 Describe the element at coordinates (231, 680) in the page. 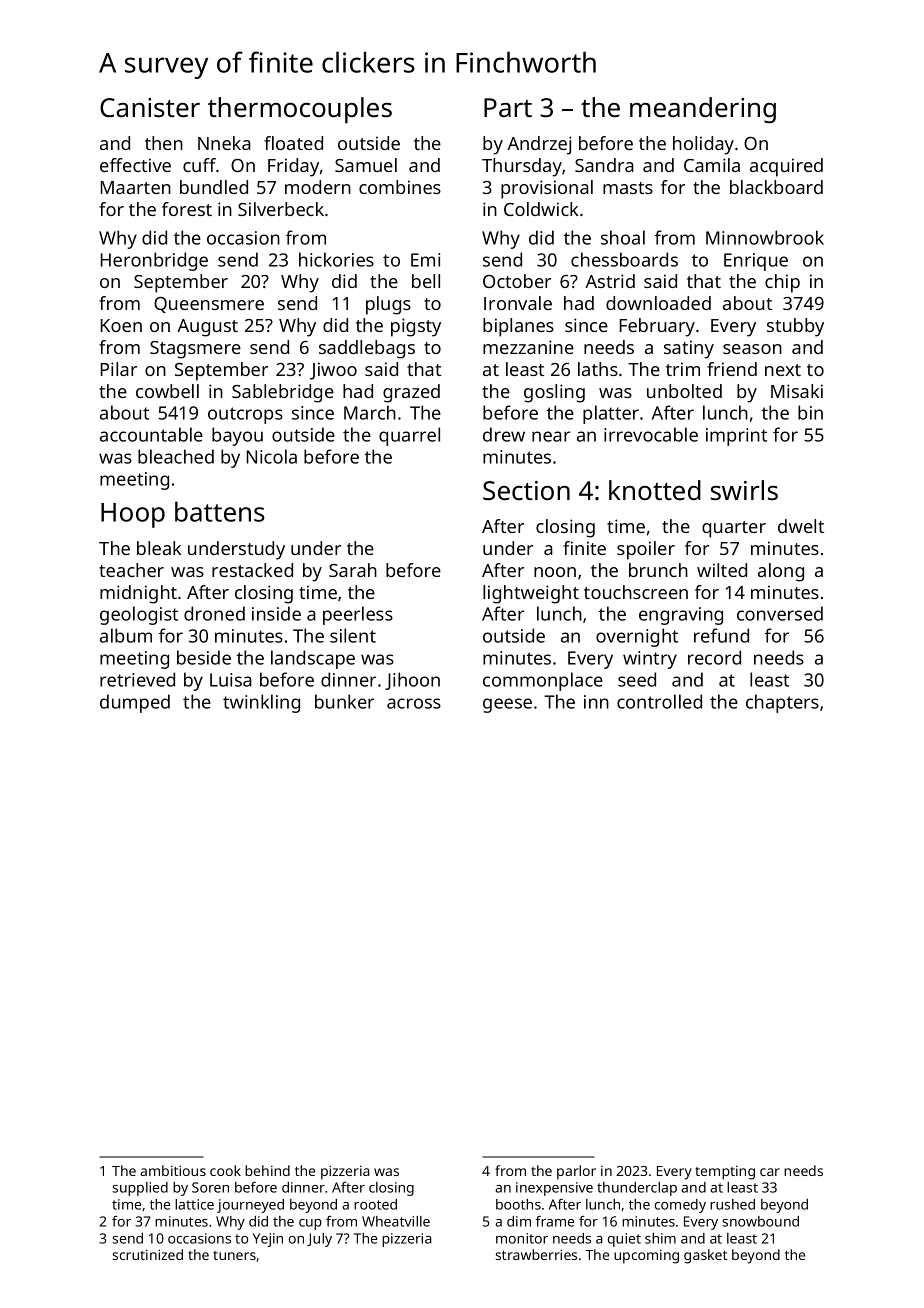

I see `Luisa` at that location.
